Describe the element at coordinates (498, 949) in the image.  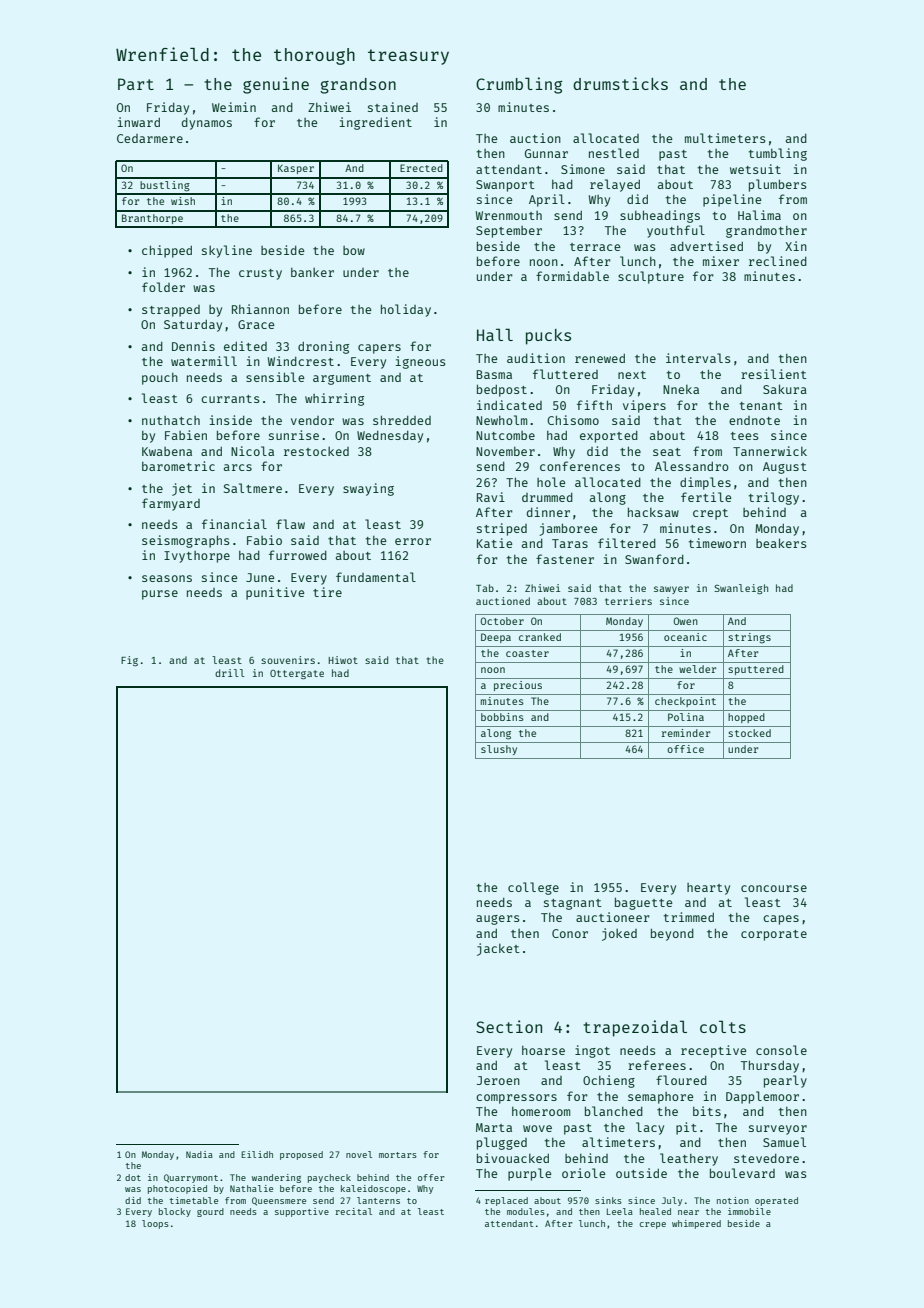
I see `jacket` at that location.
